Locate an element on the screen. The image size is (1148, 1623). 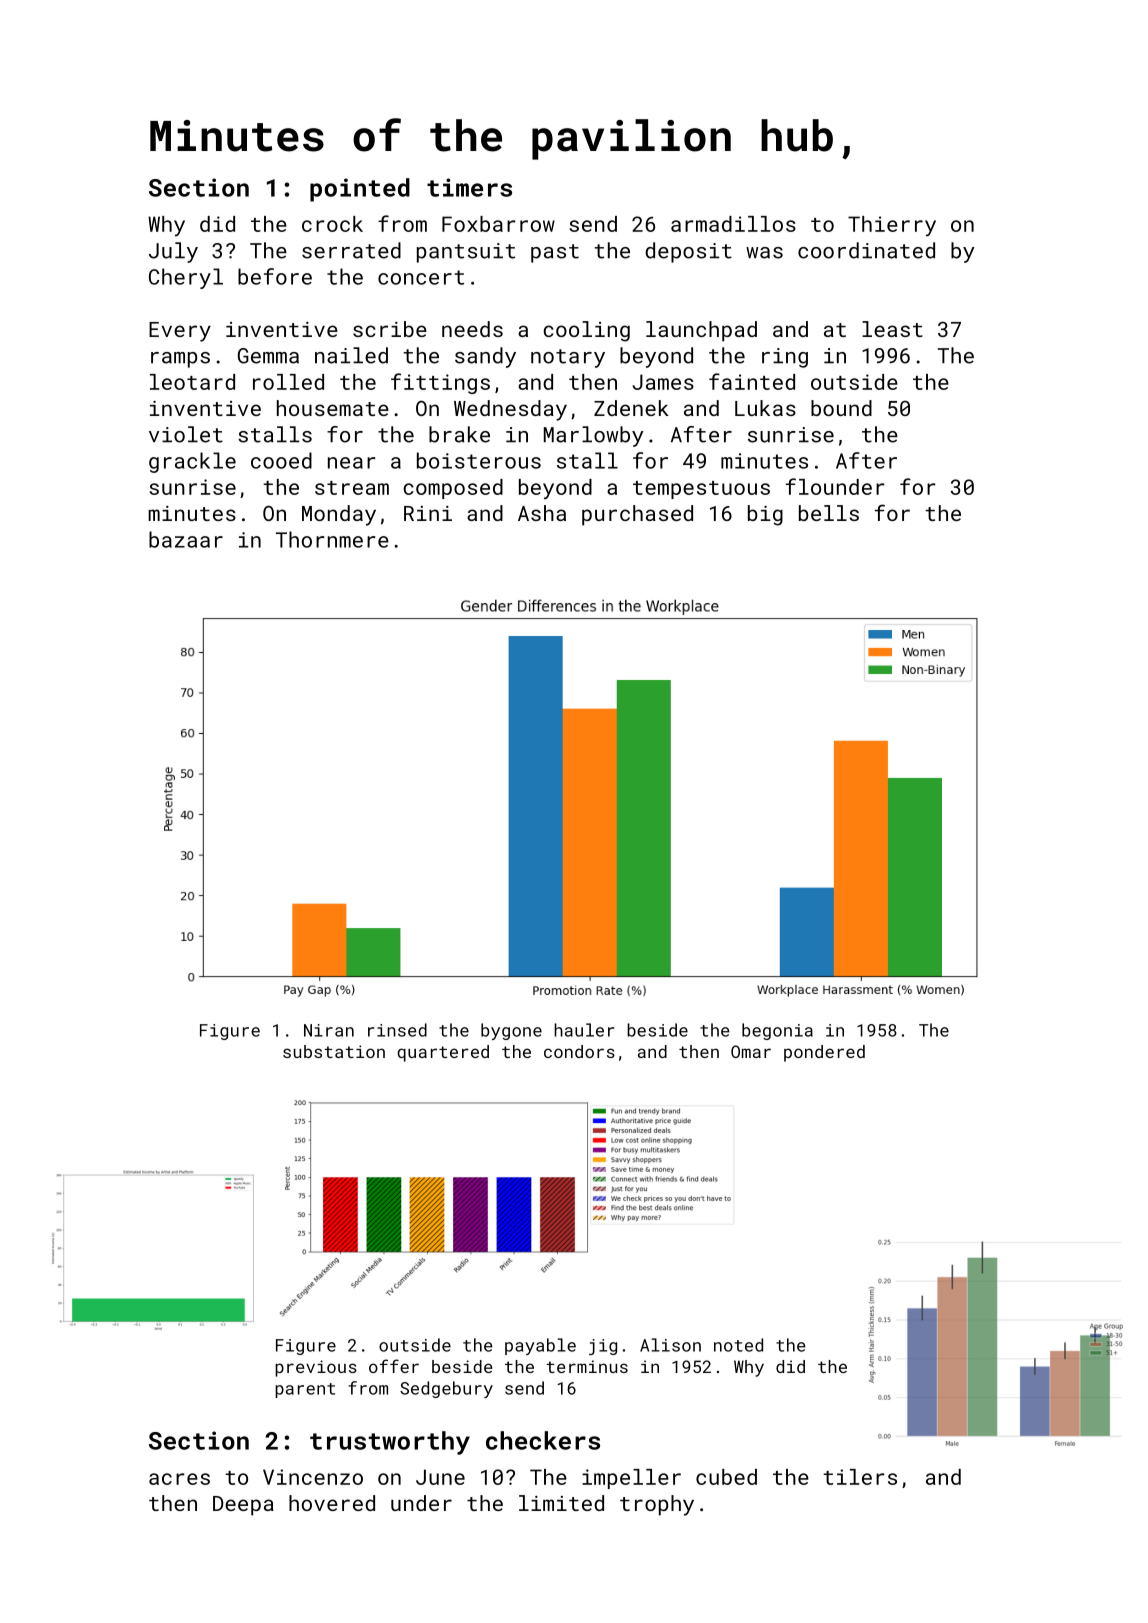
bazaar is located at coordinates (186, 539).
